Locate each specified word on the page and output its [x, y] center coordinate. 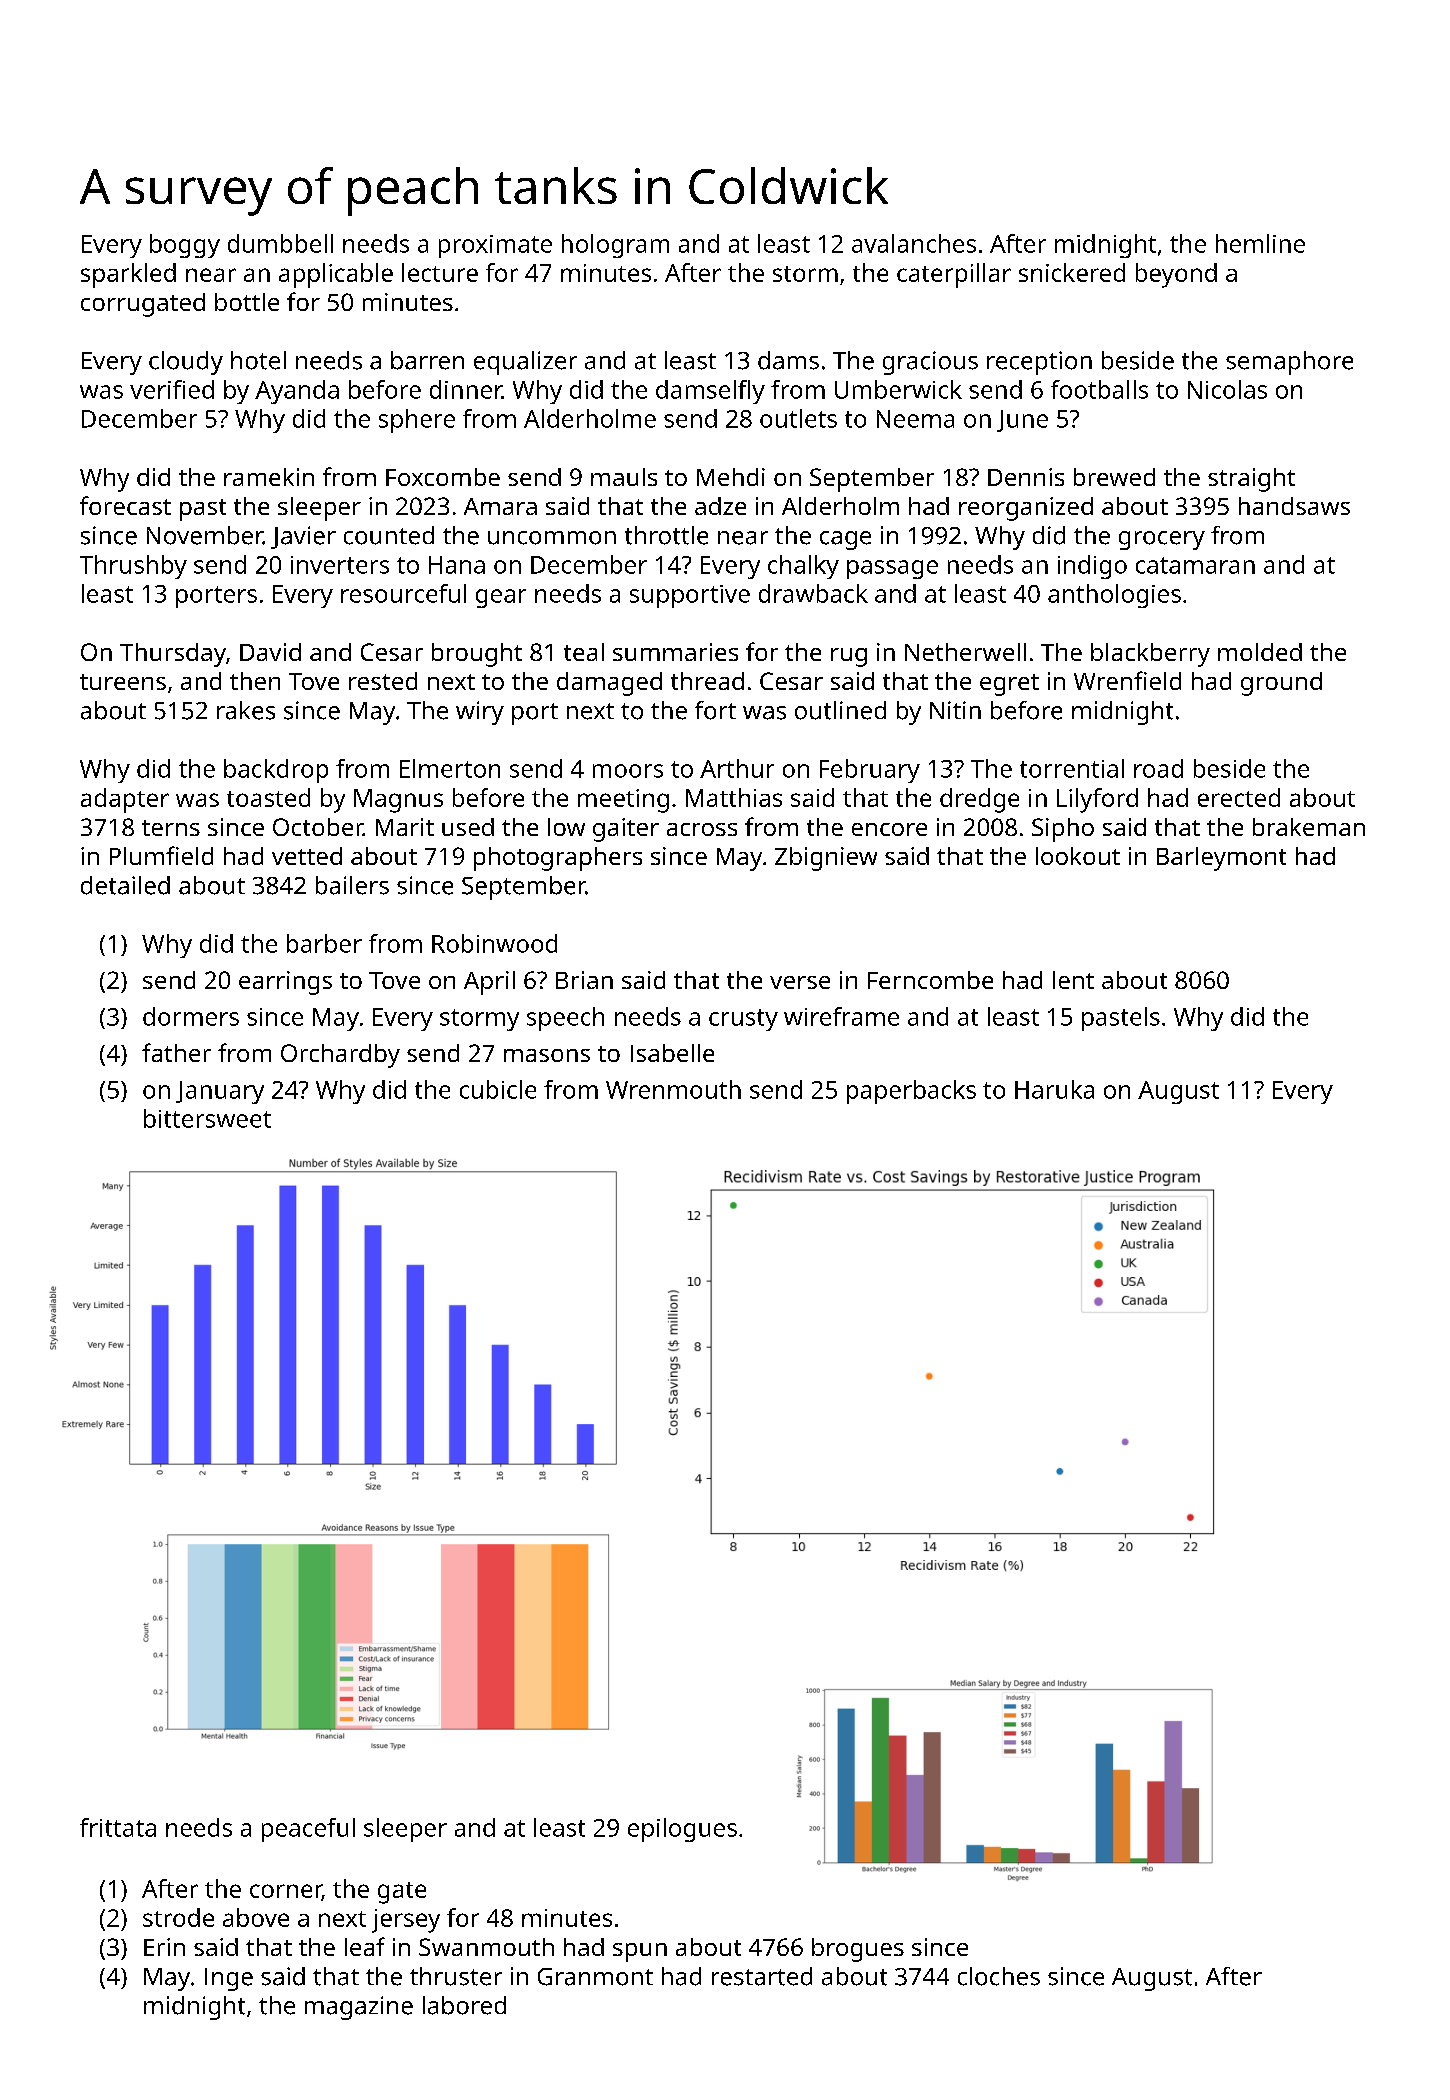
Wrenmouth [673, 1089]
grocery [1162, 540]
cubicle [498, 1089]
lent [1073, 980]
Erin [164, 1947]
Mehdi [731, 477]
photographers [558, 859]
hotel [258, 360]
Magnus [398, 801]
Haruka [1054, 1089]
